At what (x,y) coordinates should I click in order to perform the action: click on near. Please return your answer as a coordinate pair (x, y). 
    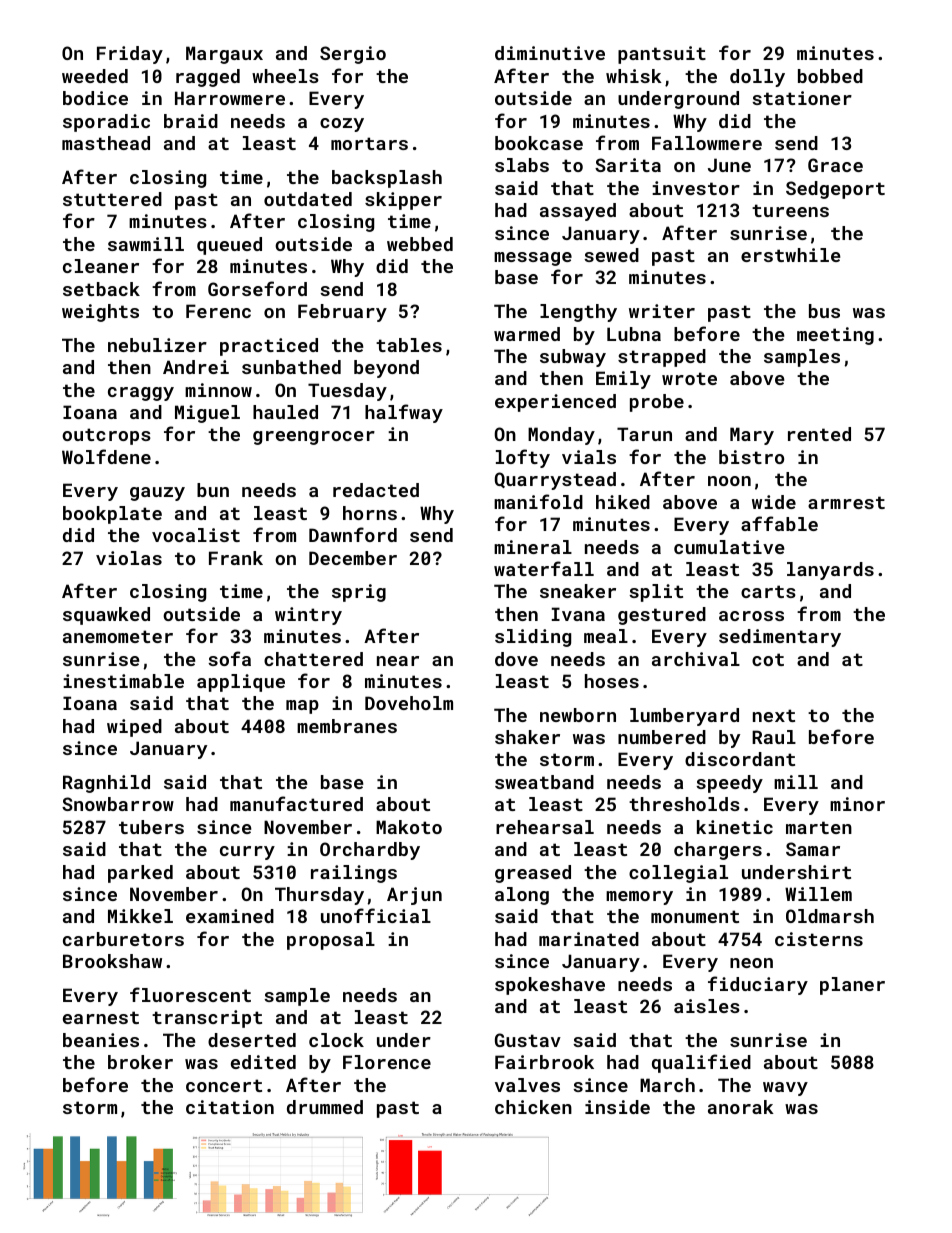
    Looking at the image, I should click on (398, 661).
